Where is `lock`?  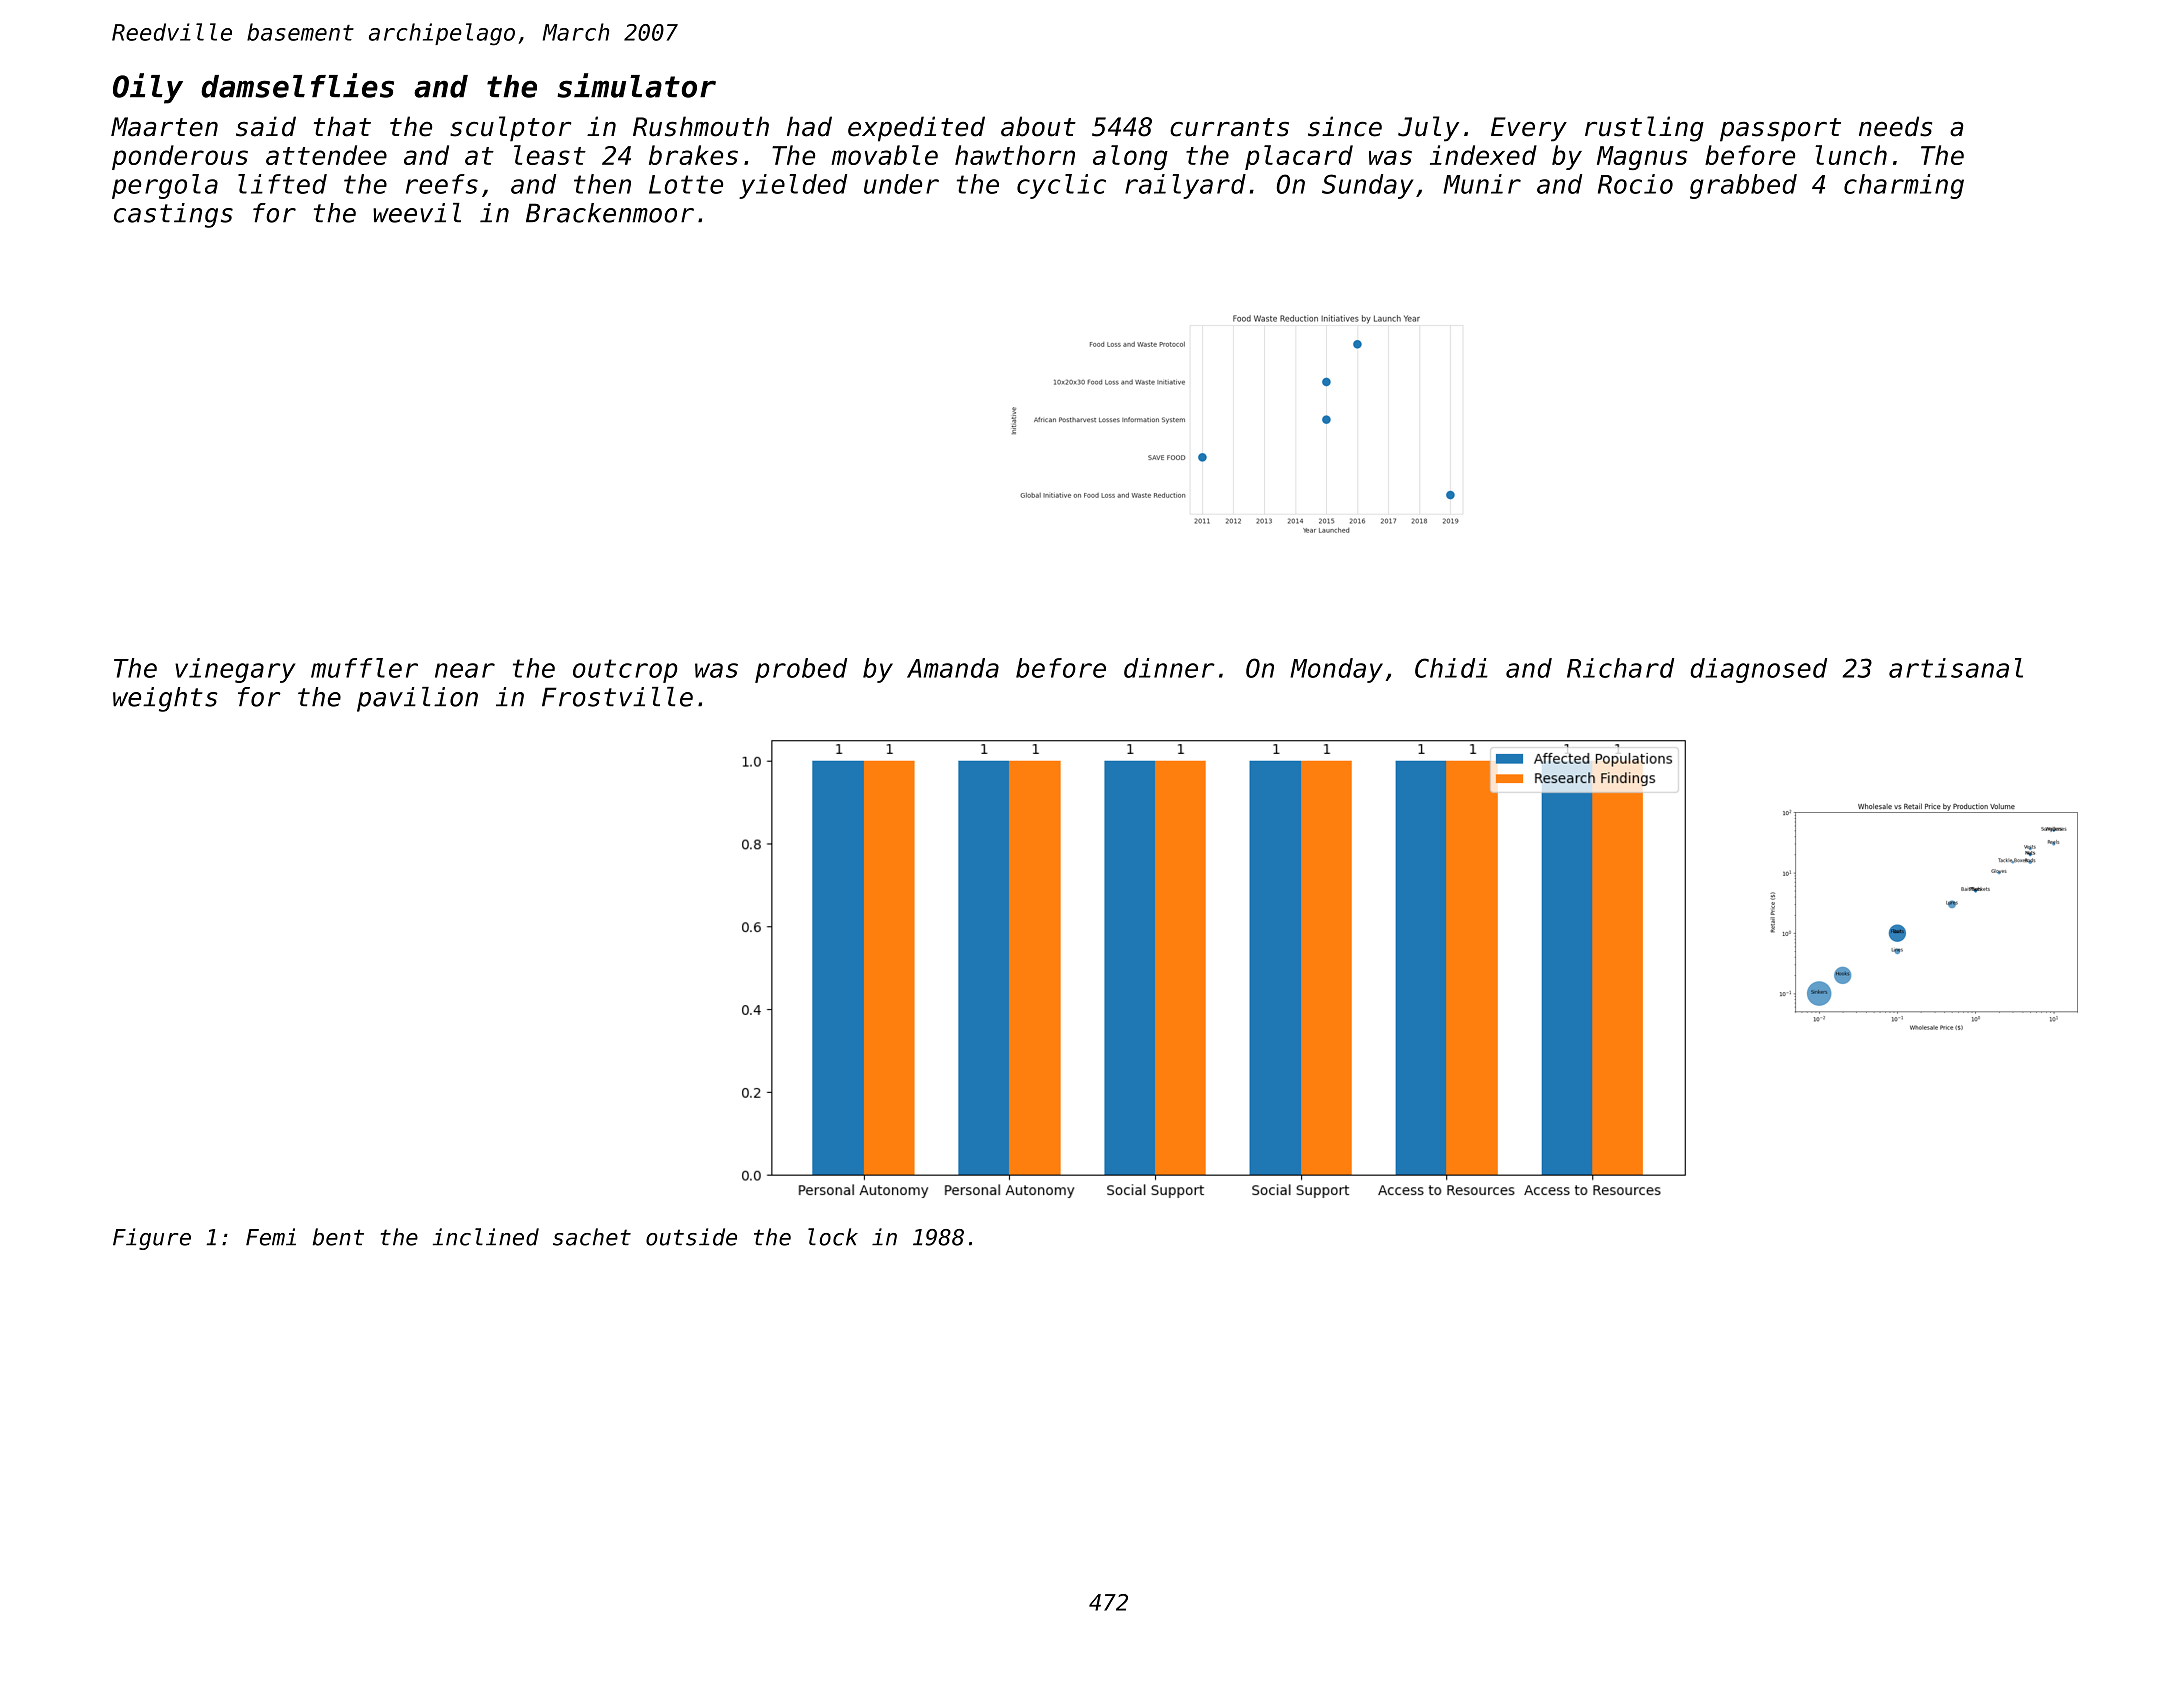 lock is located at coordinates (833, 1237).
